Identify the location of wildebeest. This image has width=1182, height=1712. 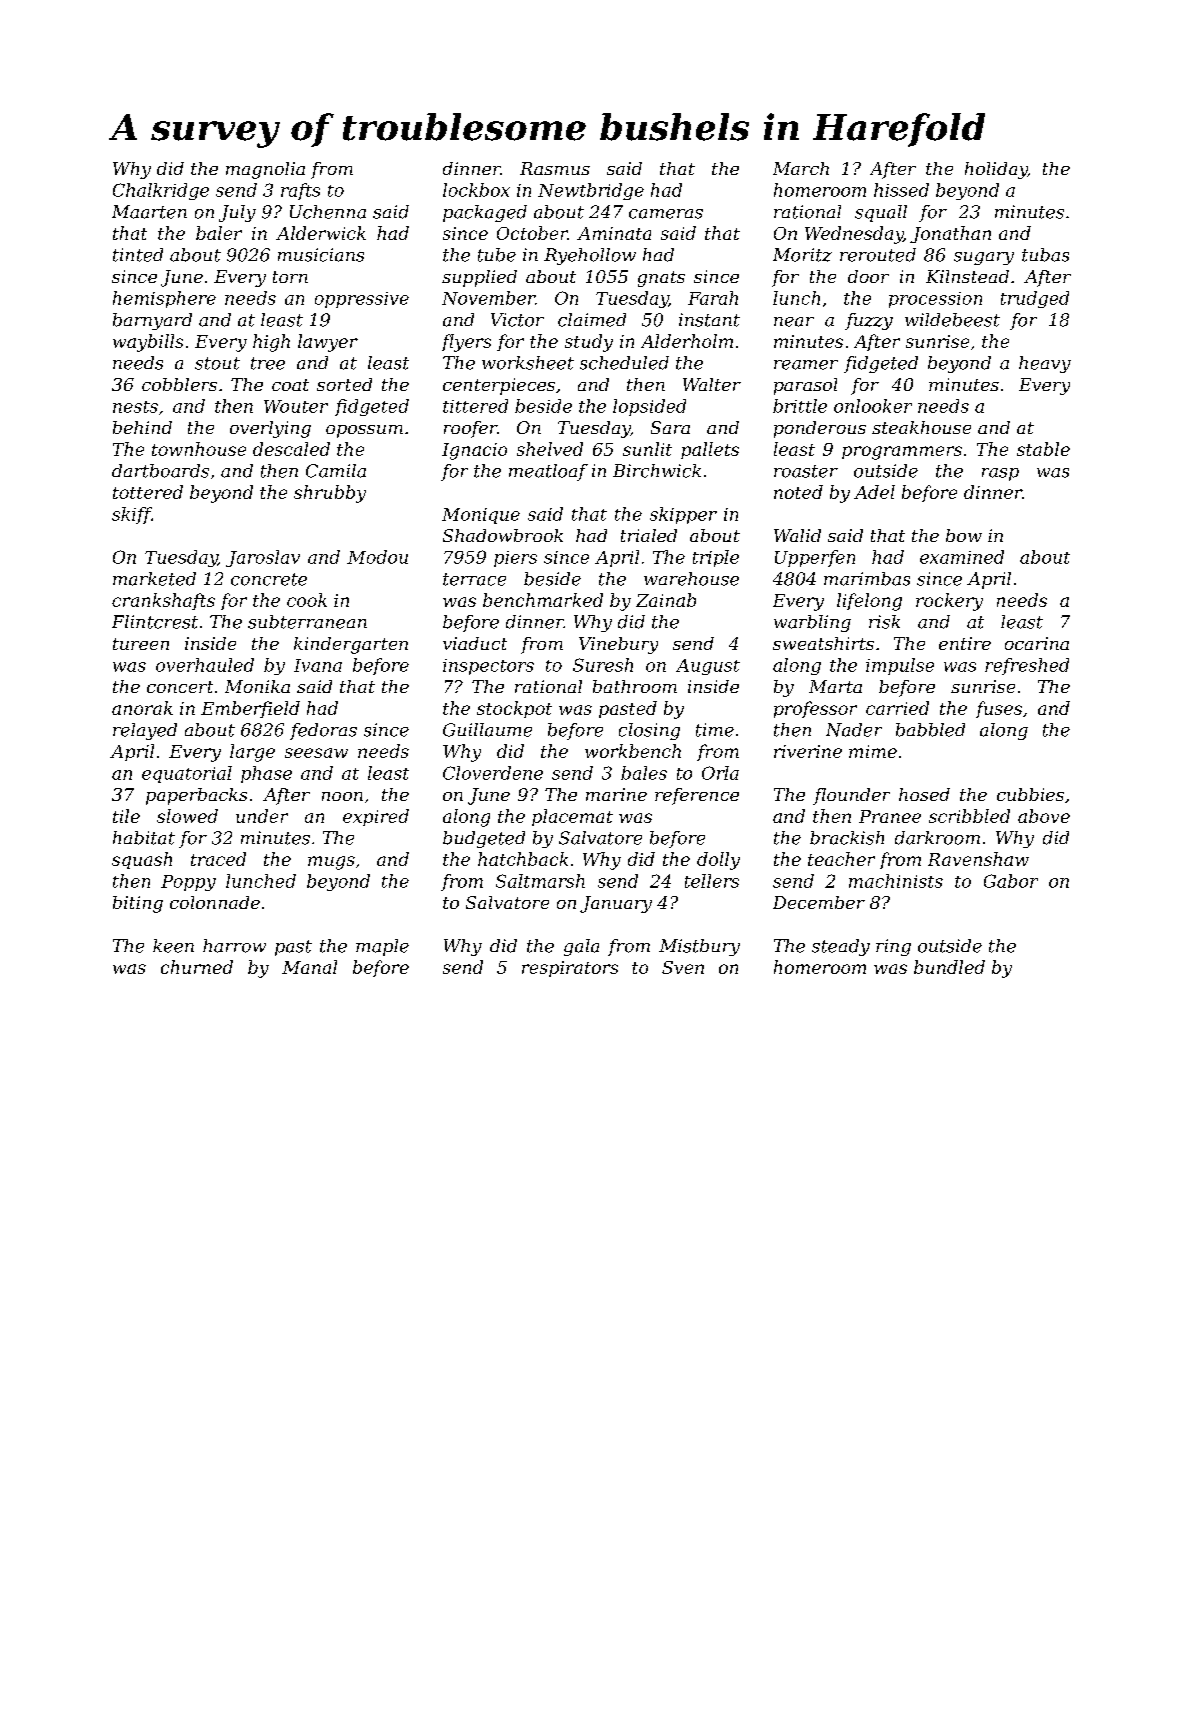
(952, 320).
